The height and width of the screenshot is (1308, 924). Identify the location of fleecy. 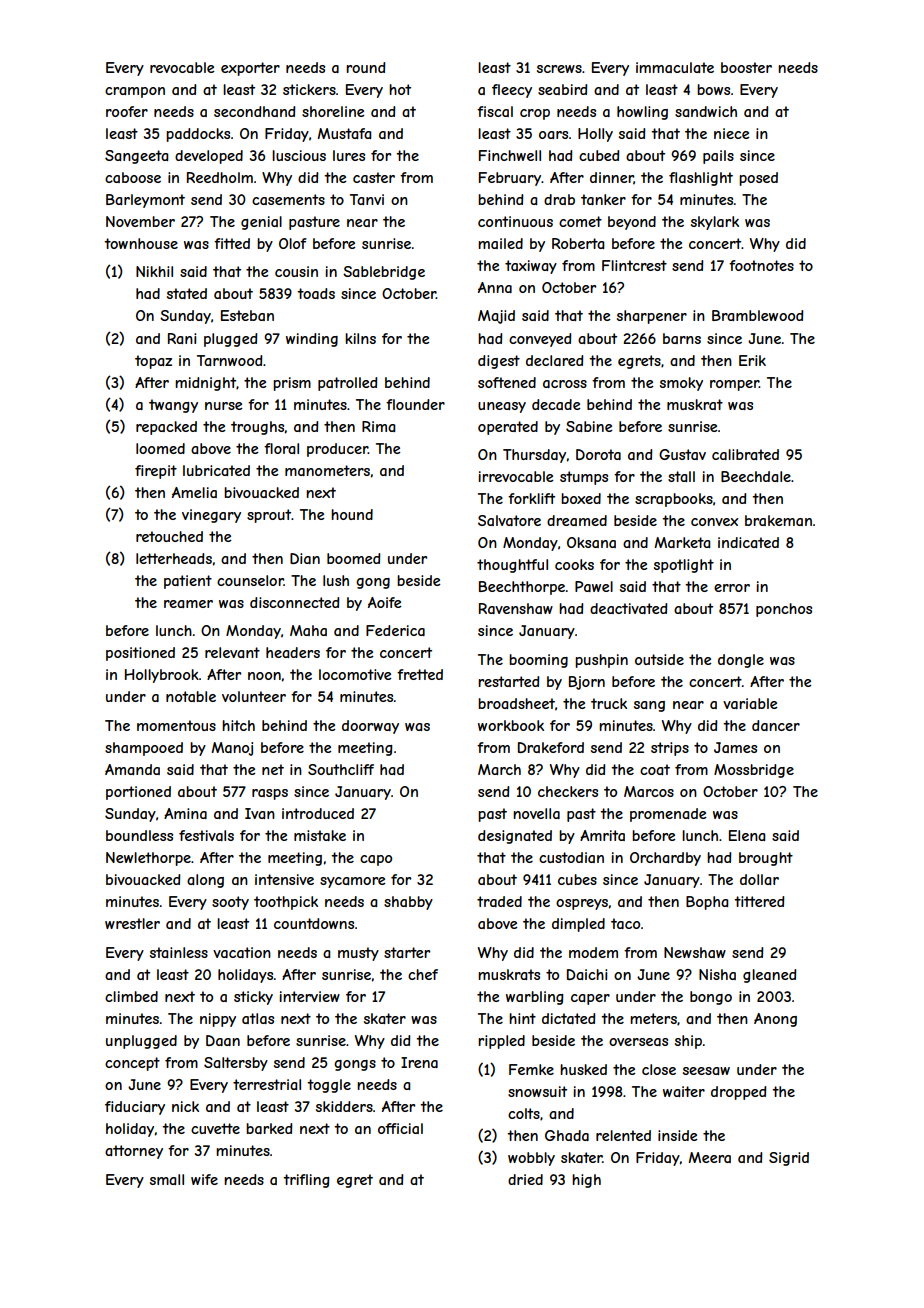
(512, 91).
